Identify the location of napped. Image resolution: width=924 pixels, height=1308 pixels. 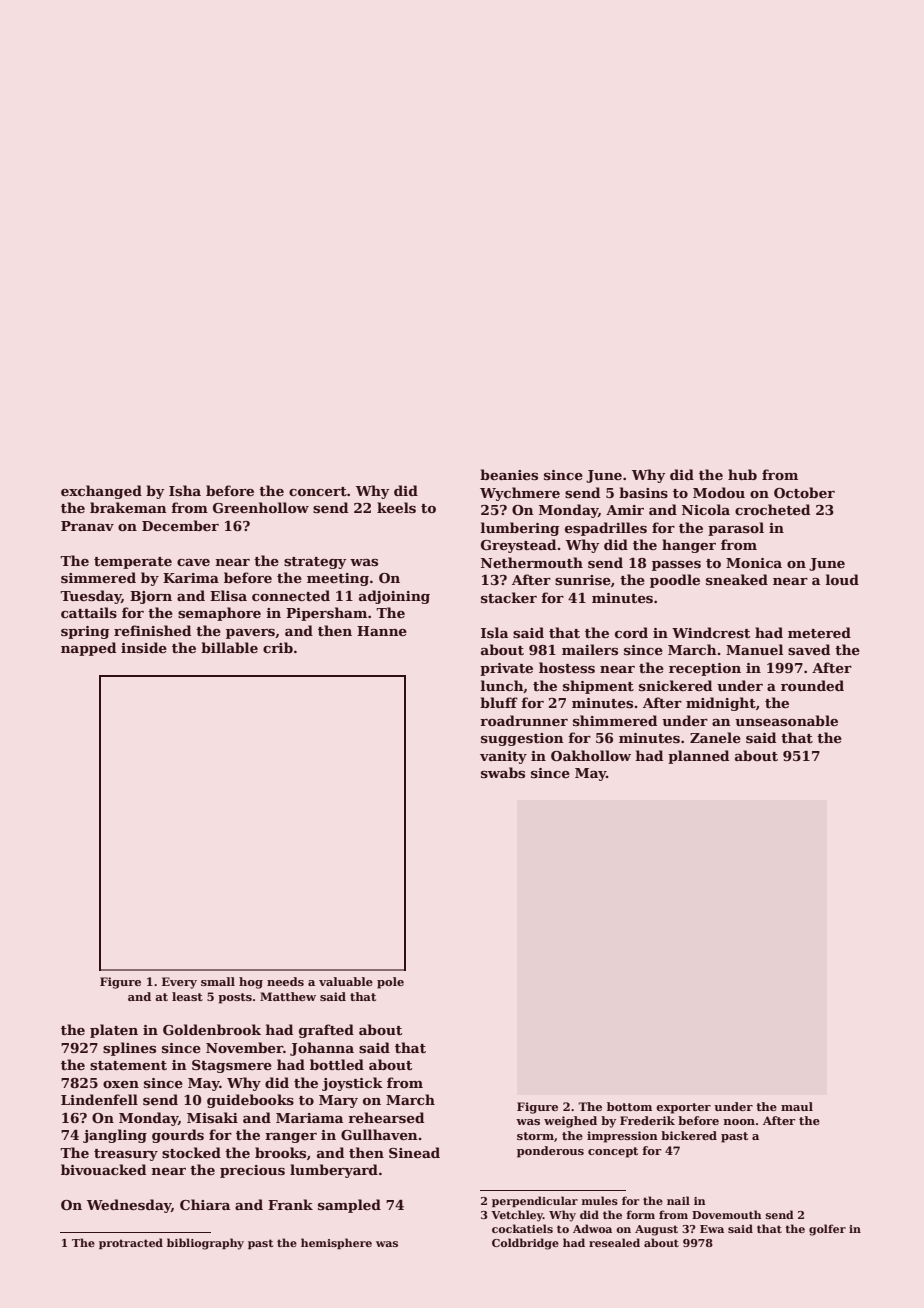
(88, 649).
